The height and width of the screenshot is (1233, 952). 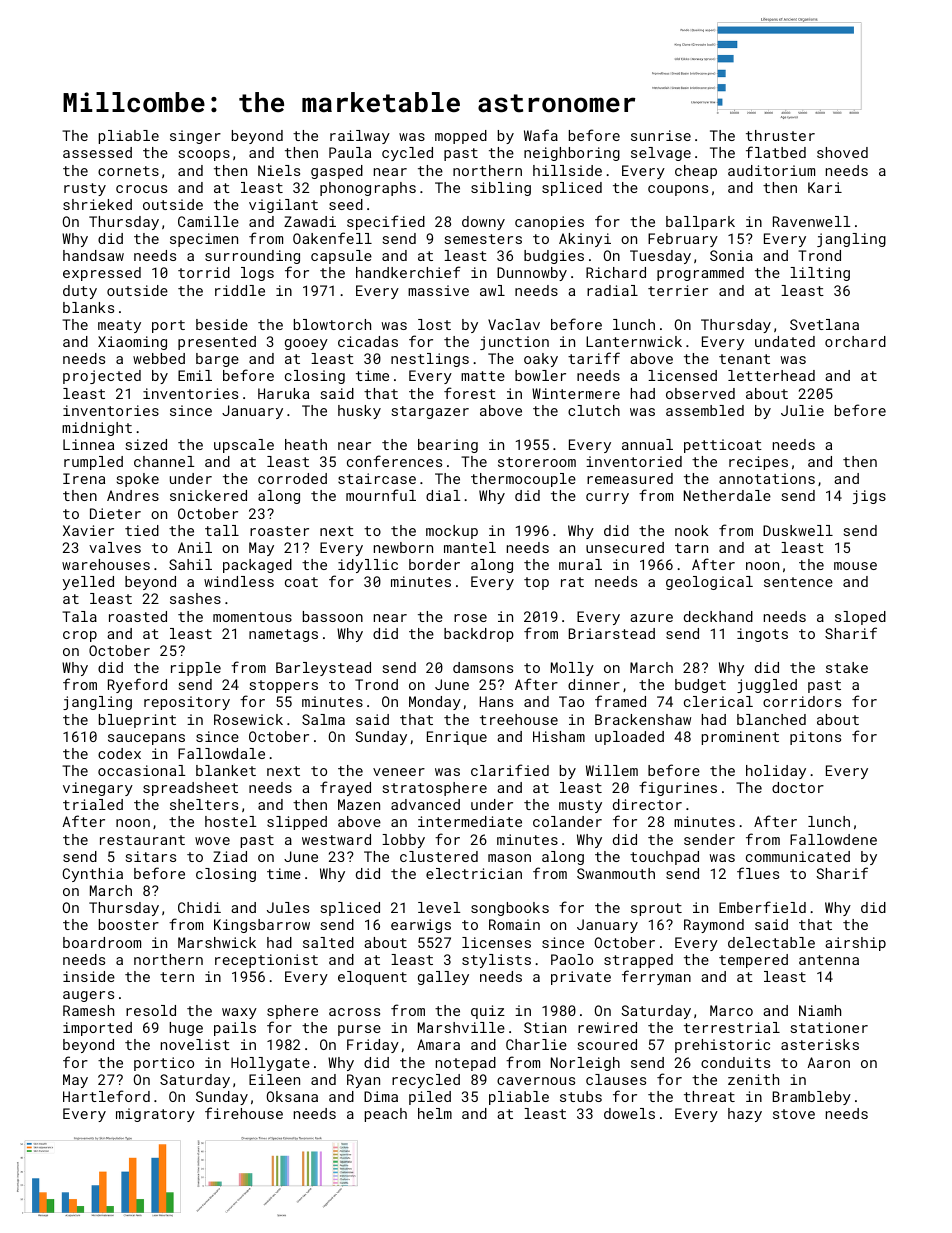 I want to click on slipped, so click(x=297, y=823).
